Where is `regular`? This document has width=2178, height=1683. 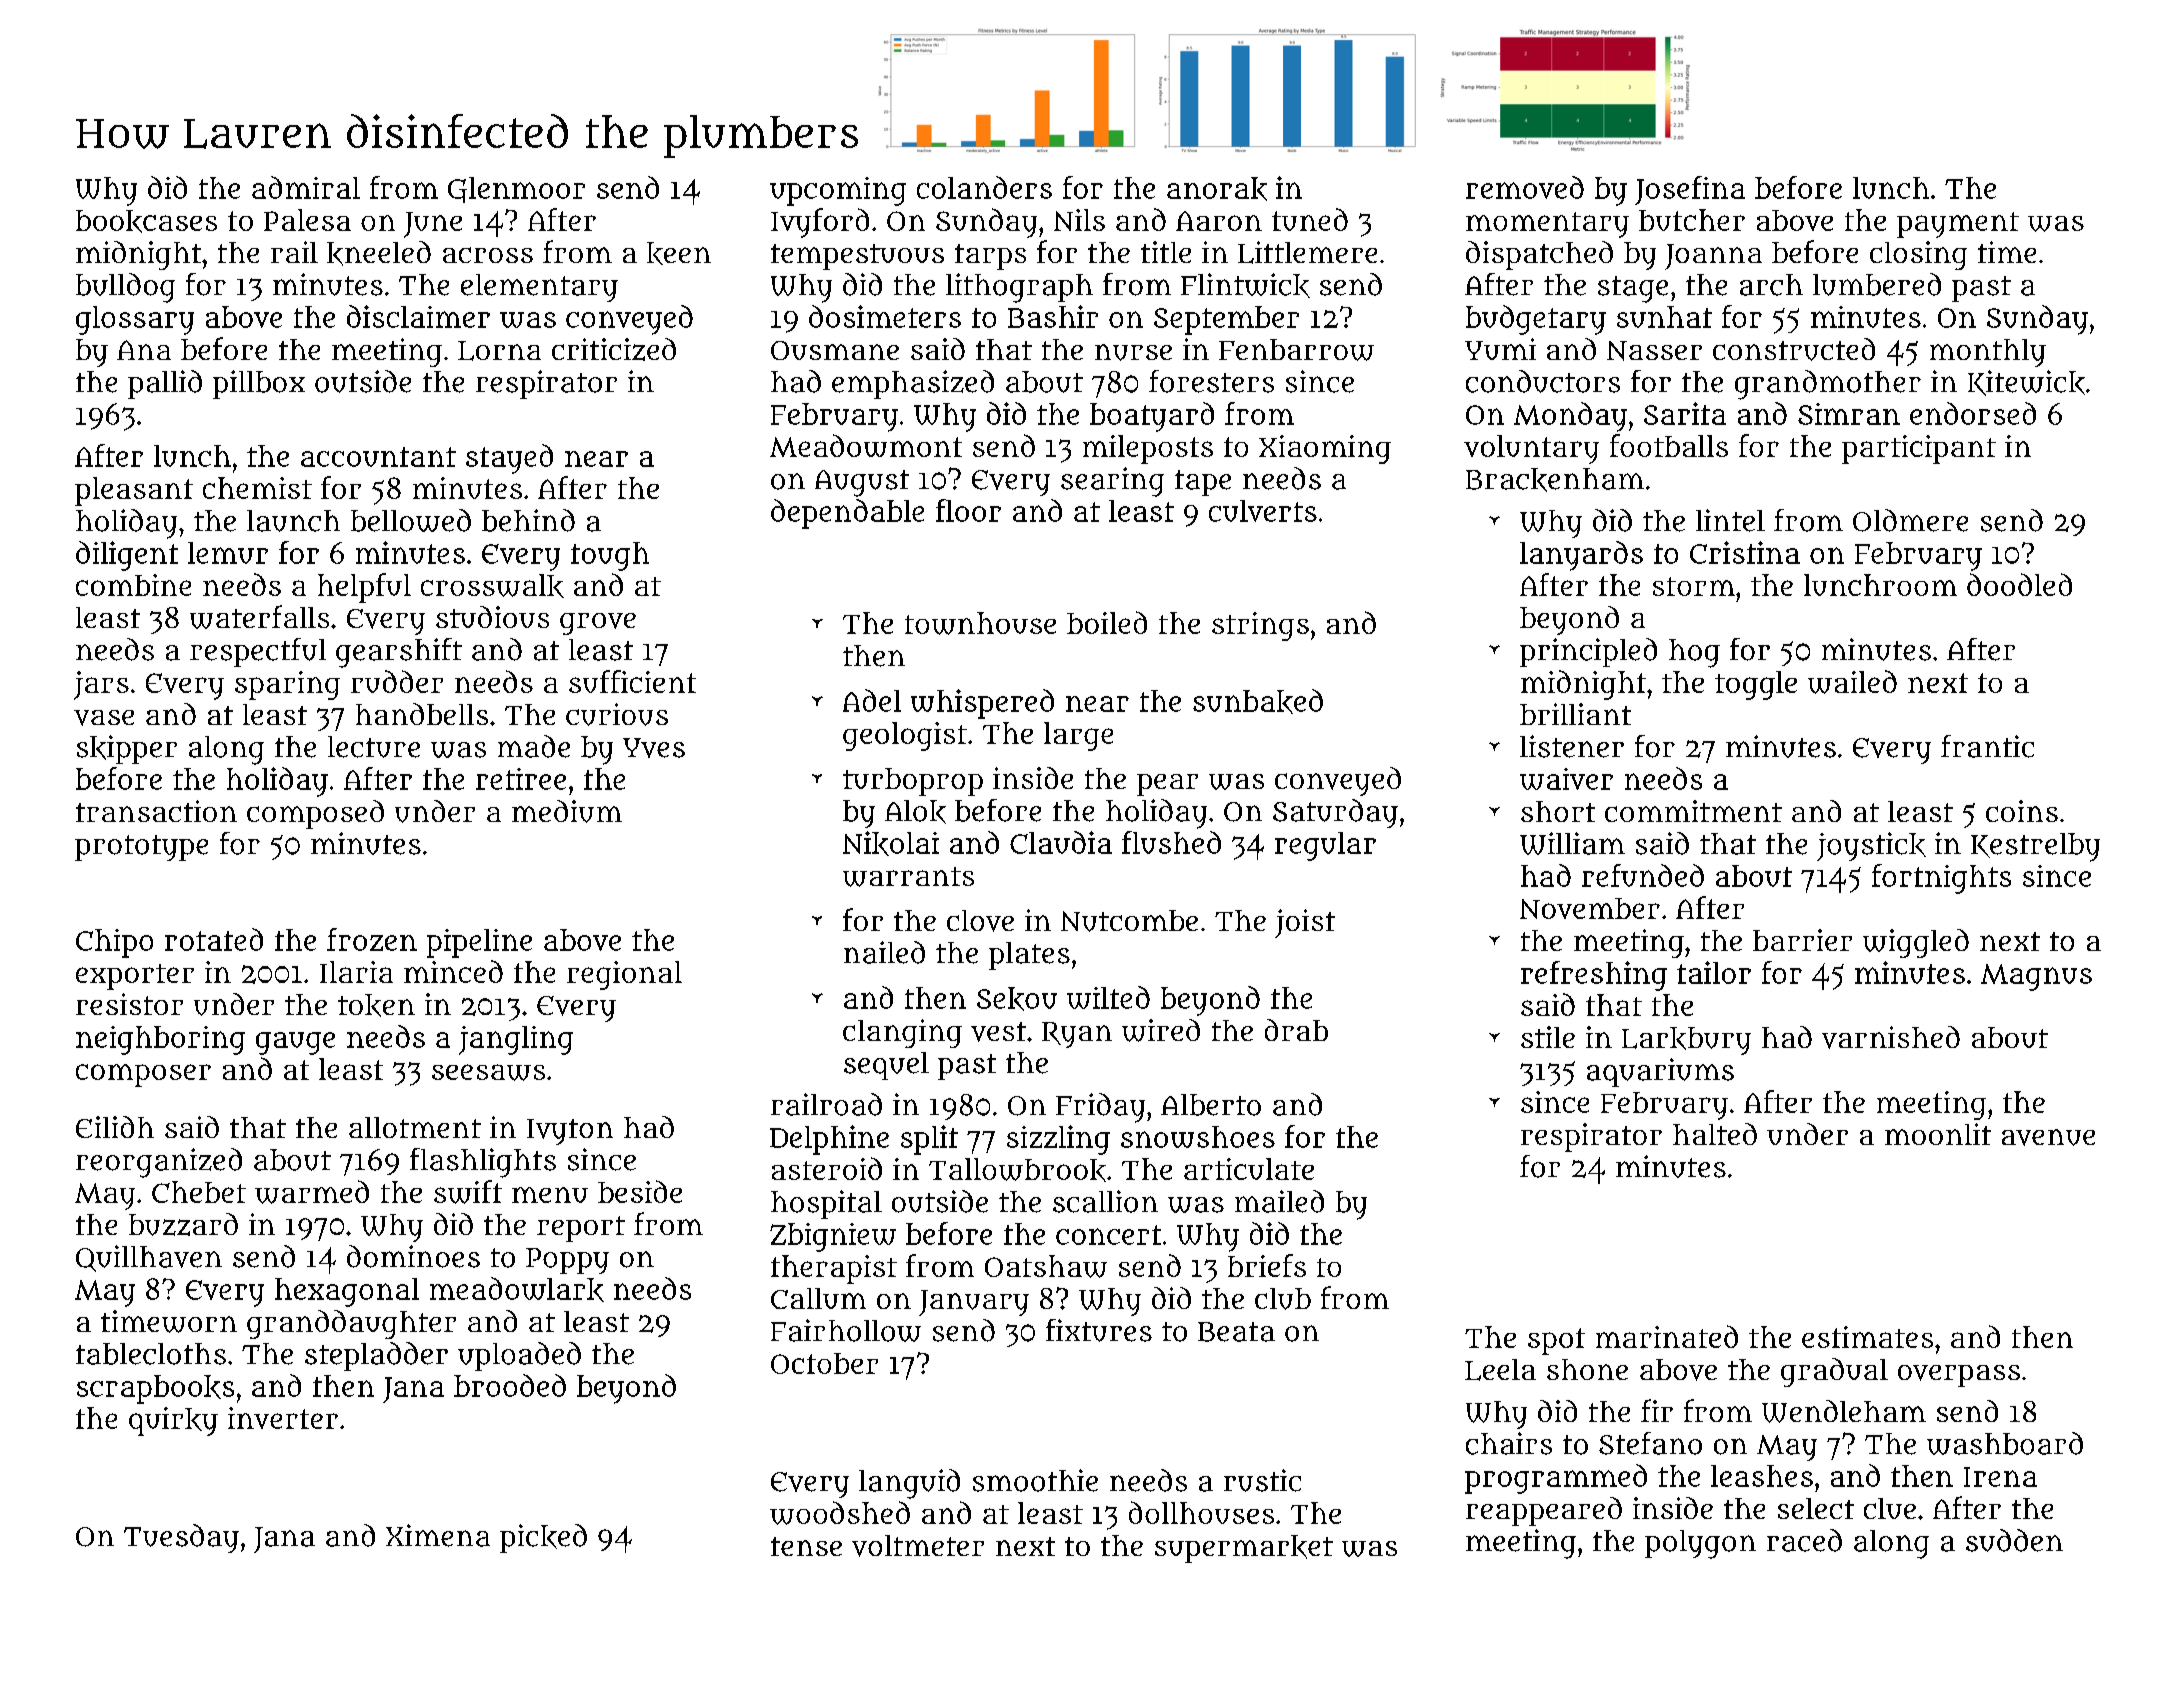
regular is located at coordinates (1325, 846).
